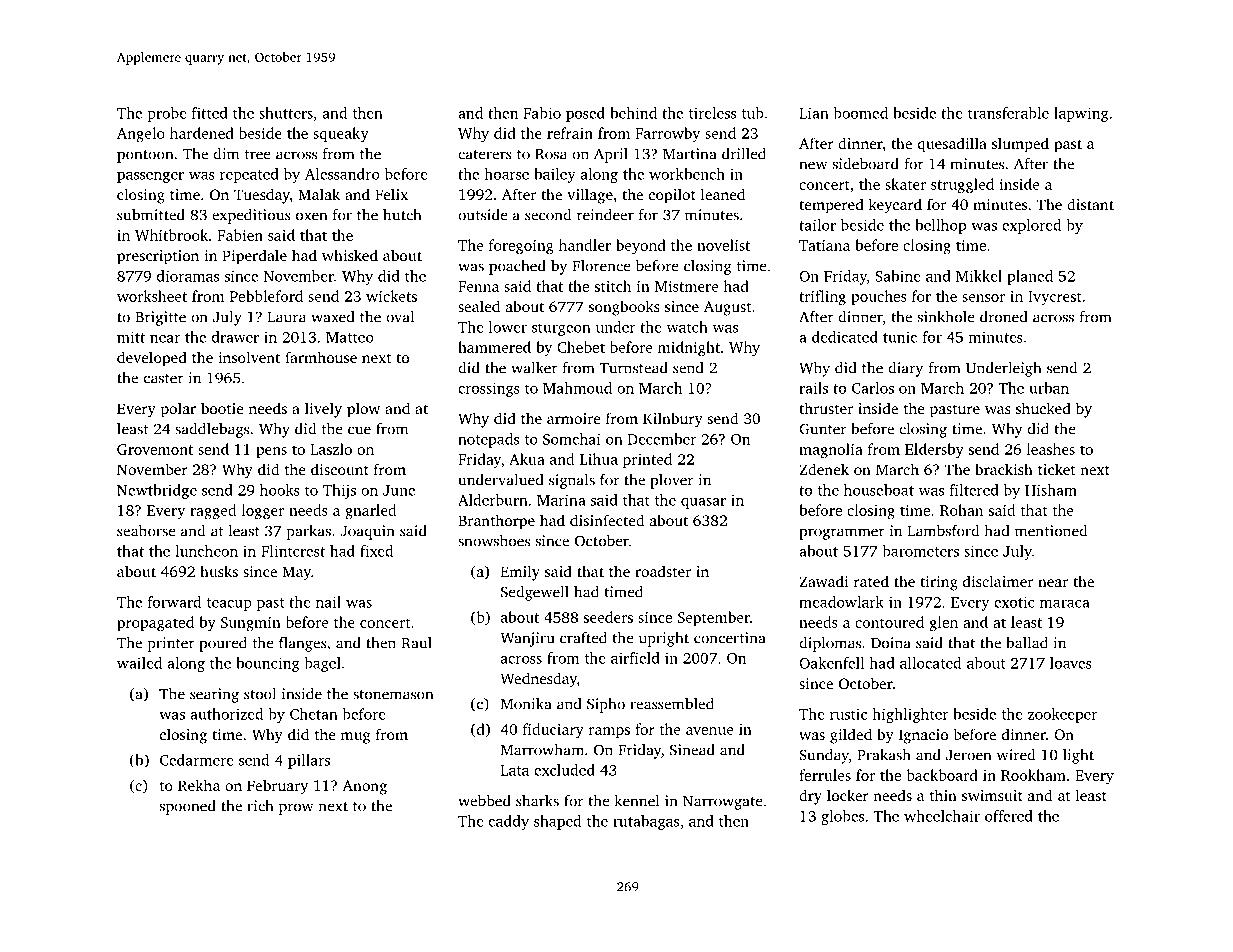  Describe the element at coordinates (141, 135) in the screenshot. I see `Angelo` at that location.
